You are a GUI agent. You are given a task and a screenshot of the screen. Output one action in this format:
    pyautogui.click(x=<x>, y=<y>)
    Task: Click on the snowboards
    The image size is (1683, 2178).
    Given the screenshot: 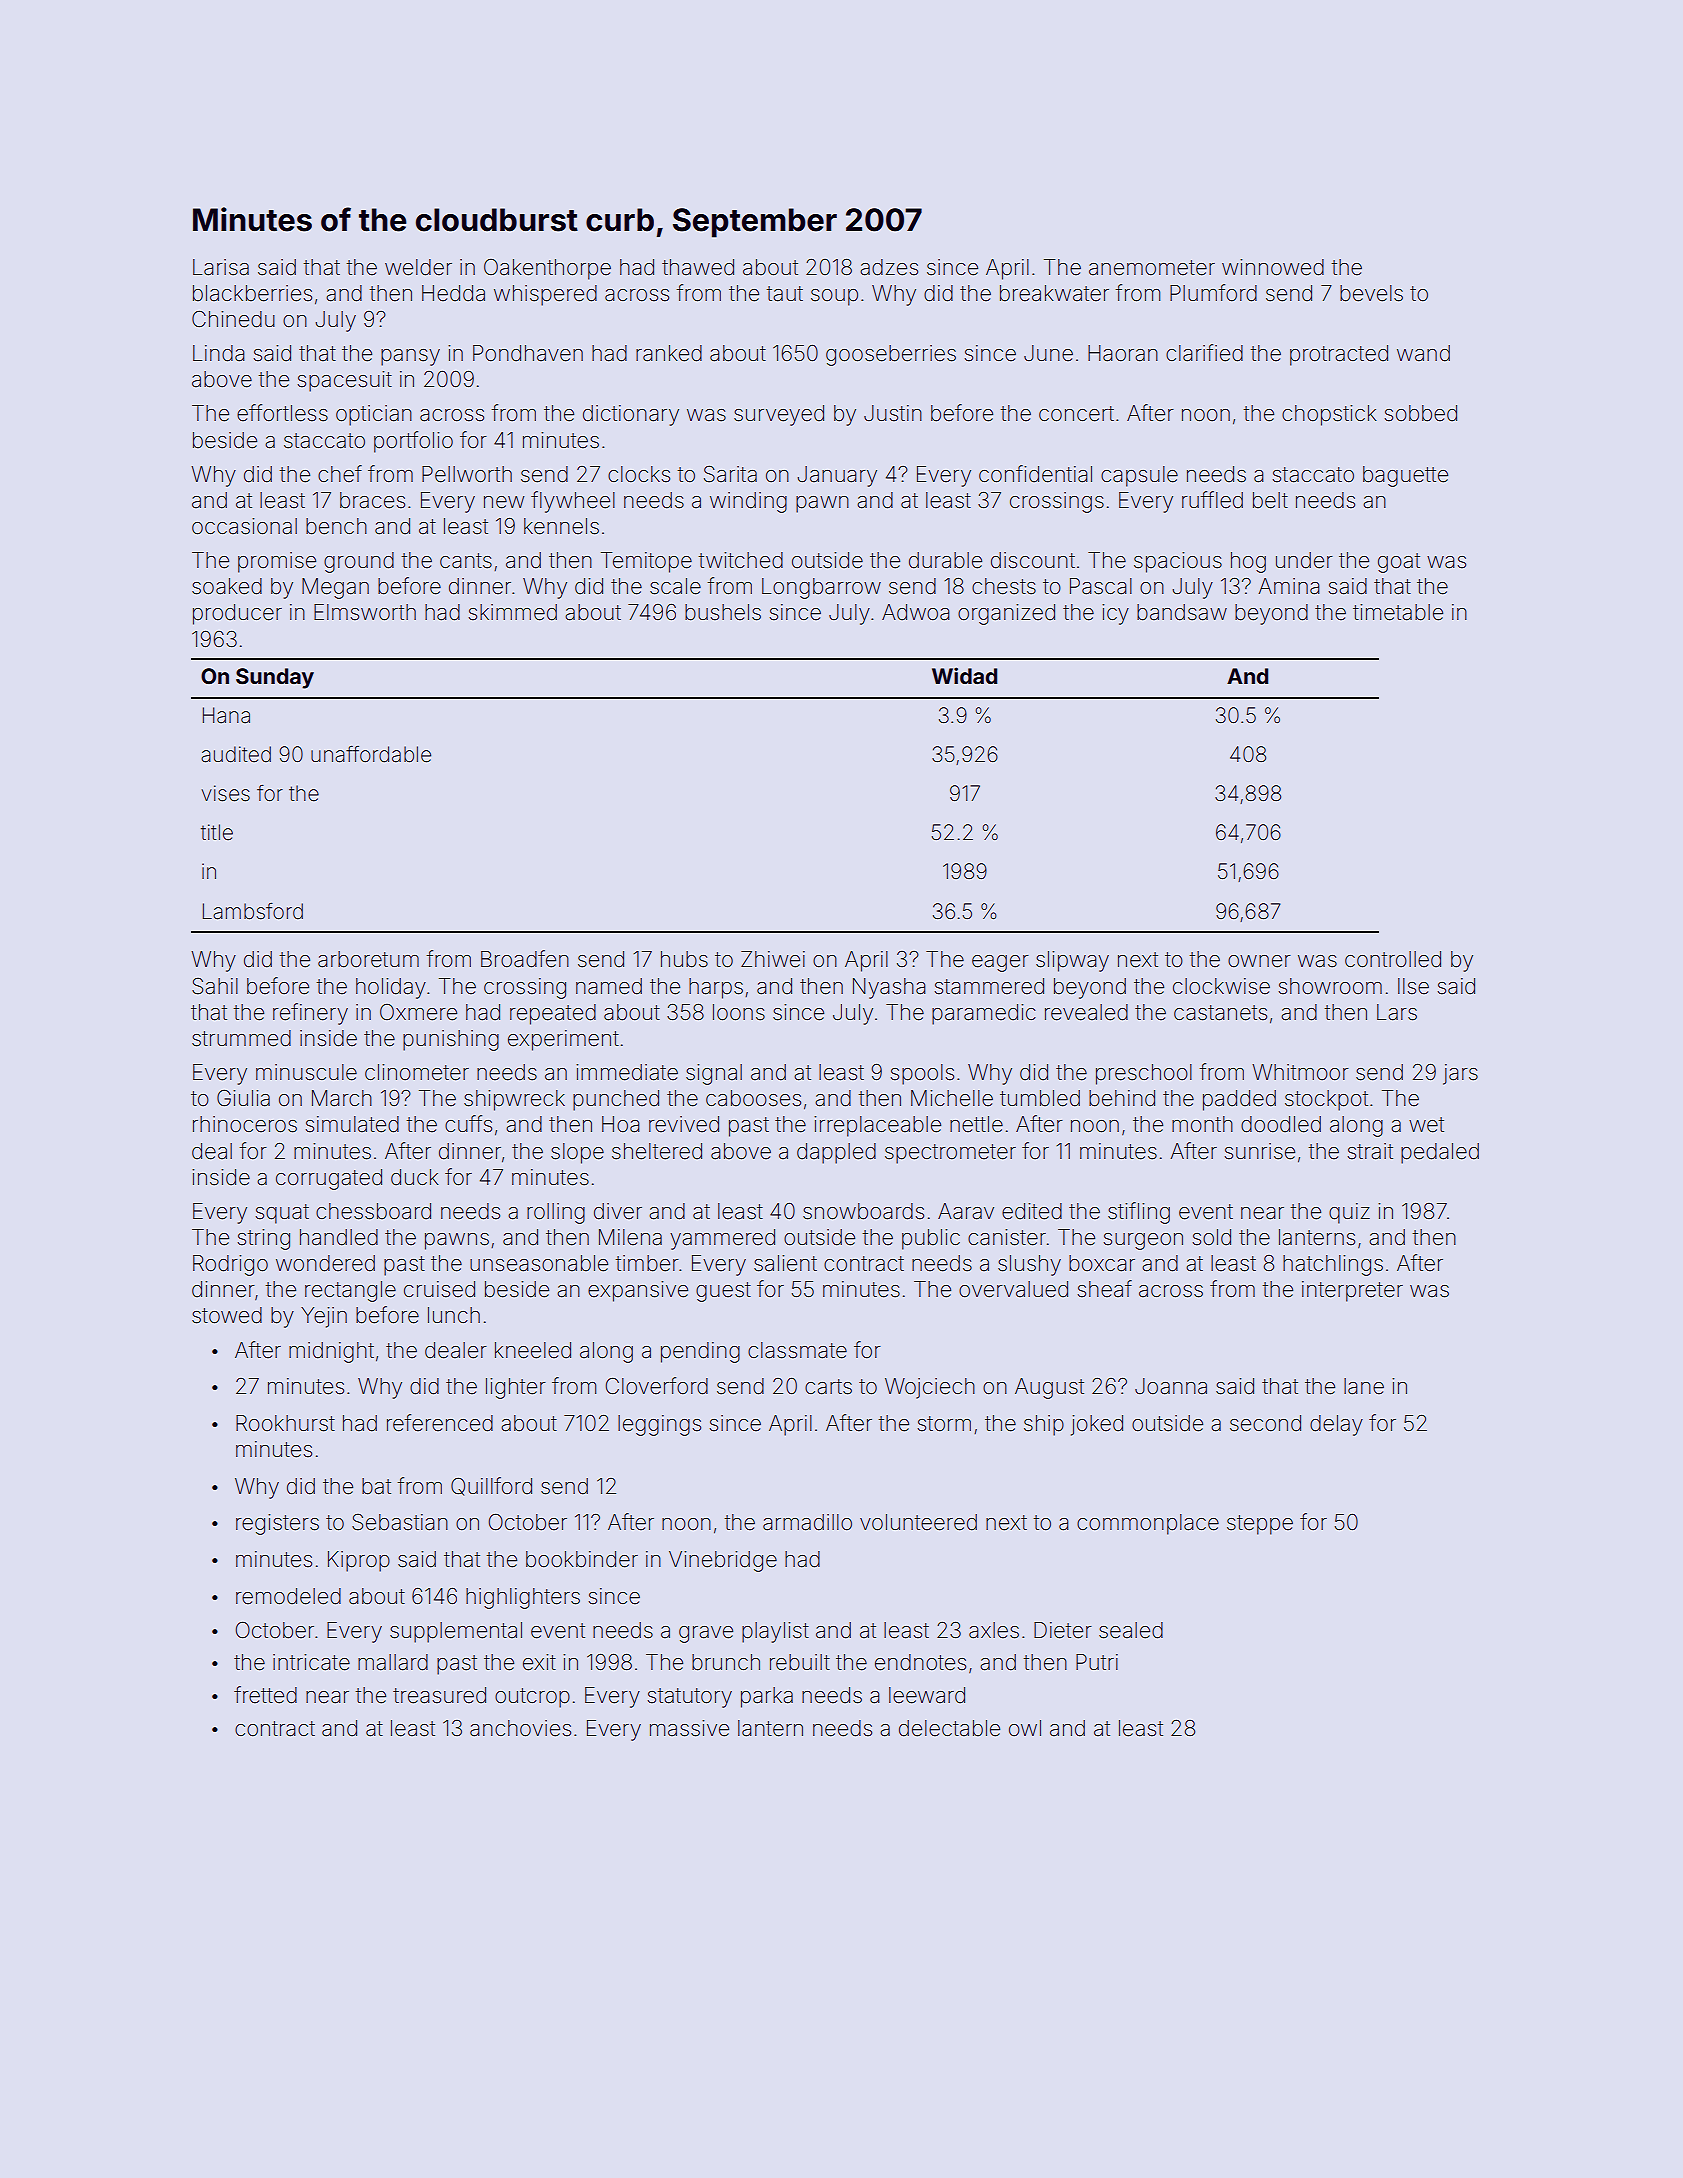 What is the action you would take?
    pyautogui.click(x=863, y=1211)
